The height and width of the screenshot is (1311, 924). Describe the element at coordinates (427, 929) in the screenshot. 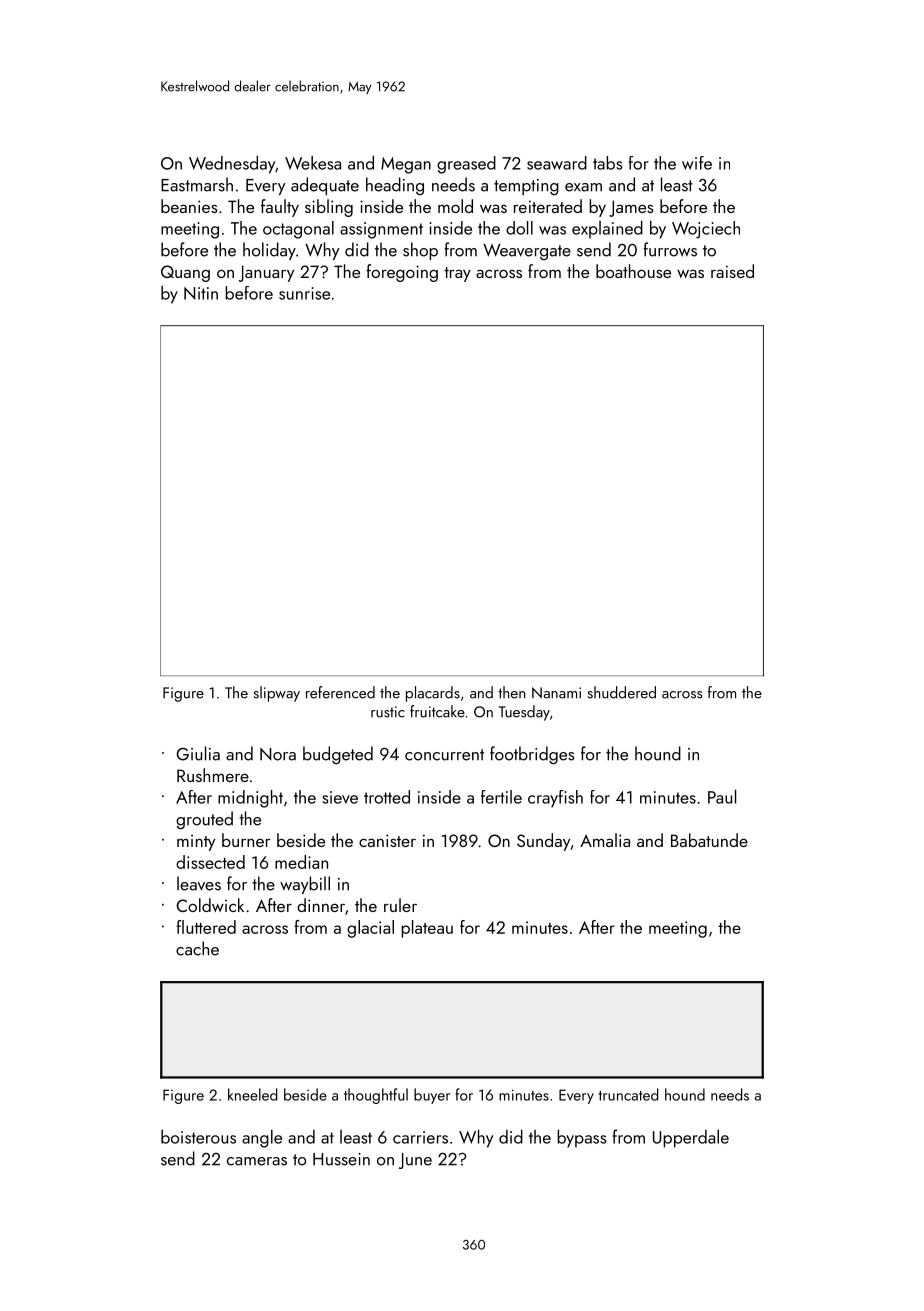

I see `plateau` at that location.
